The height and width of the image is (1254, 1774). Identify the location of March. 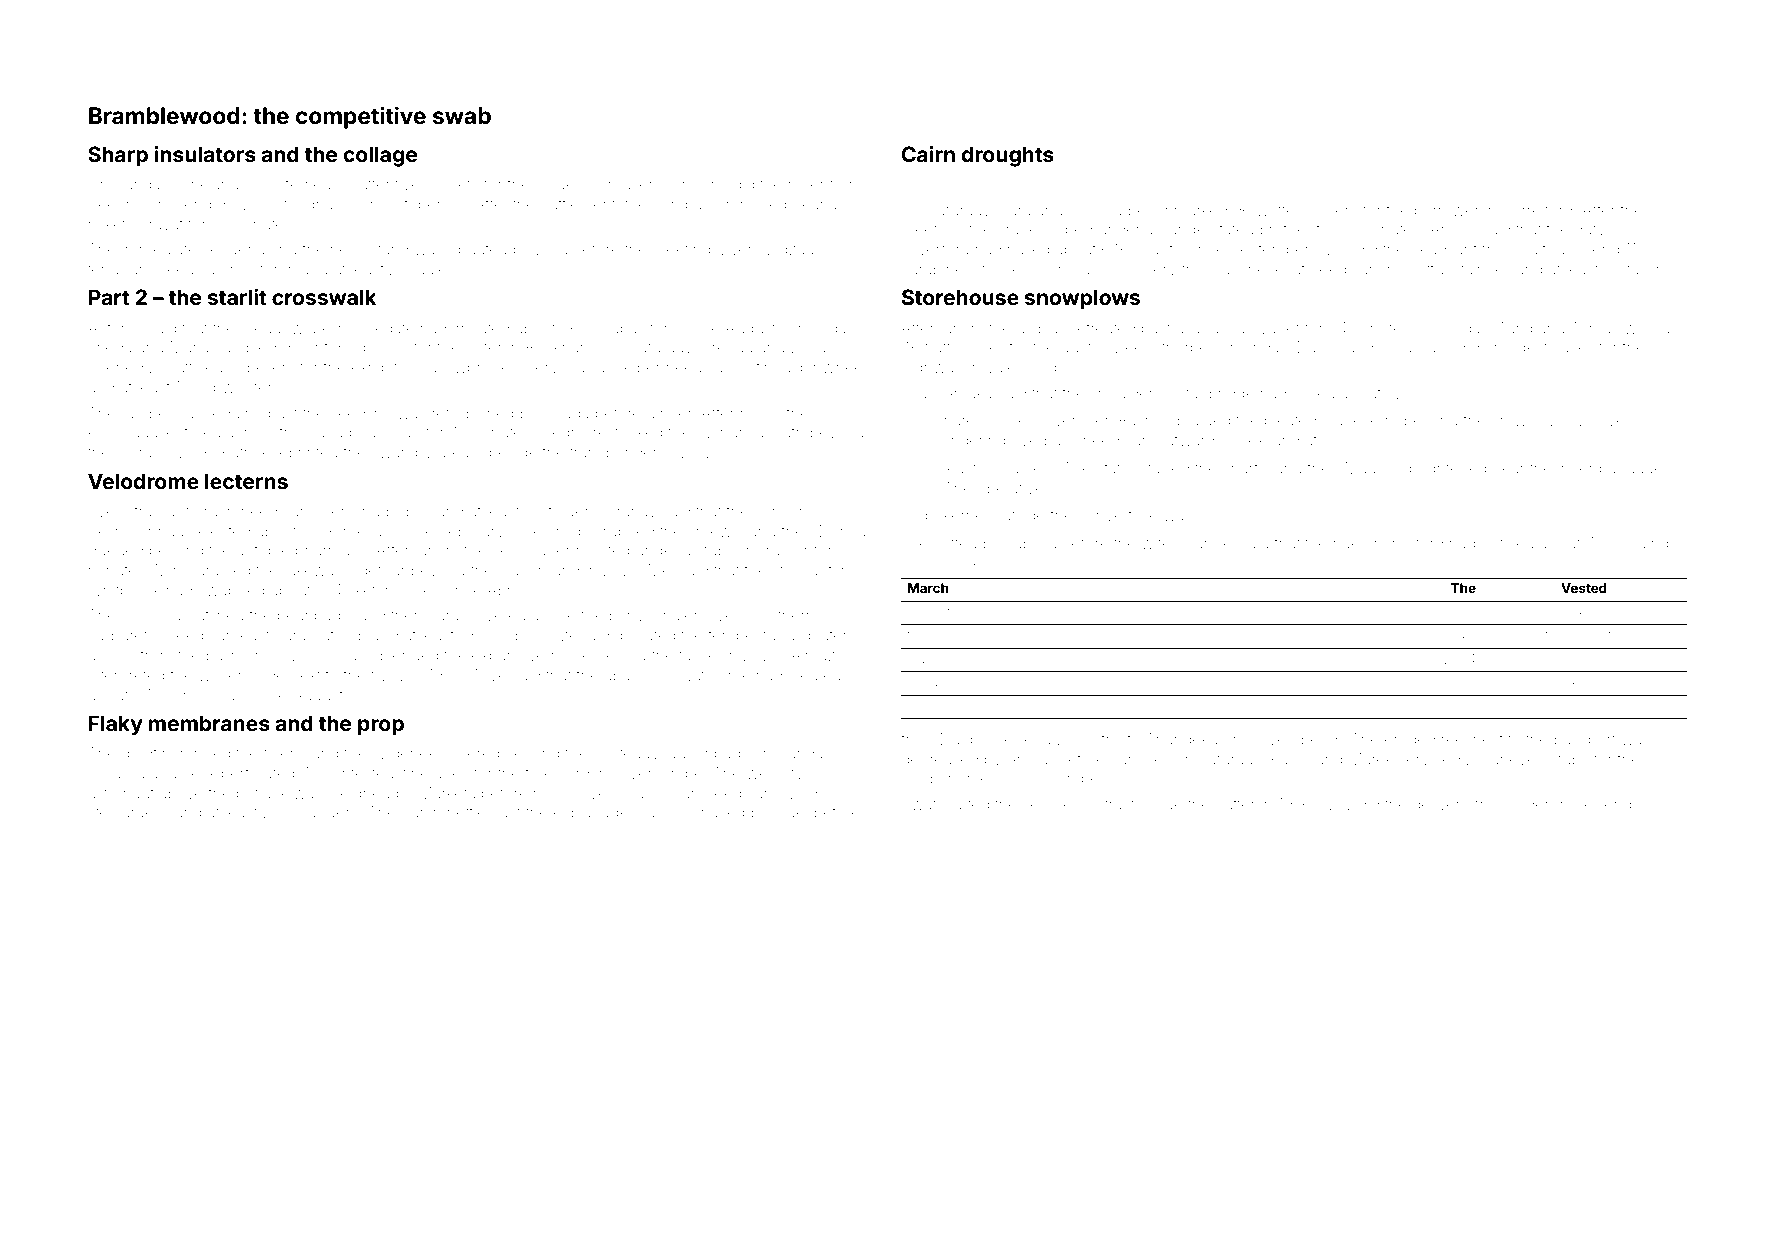
(928, 588).
